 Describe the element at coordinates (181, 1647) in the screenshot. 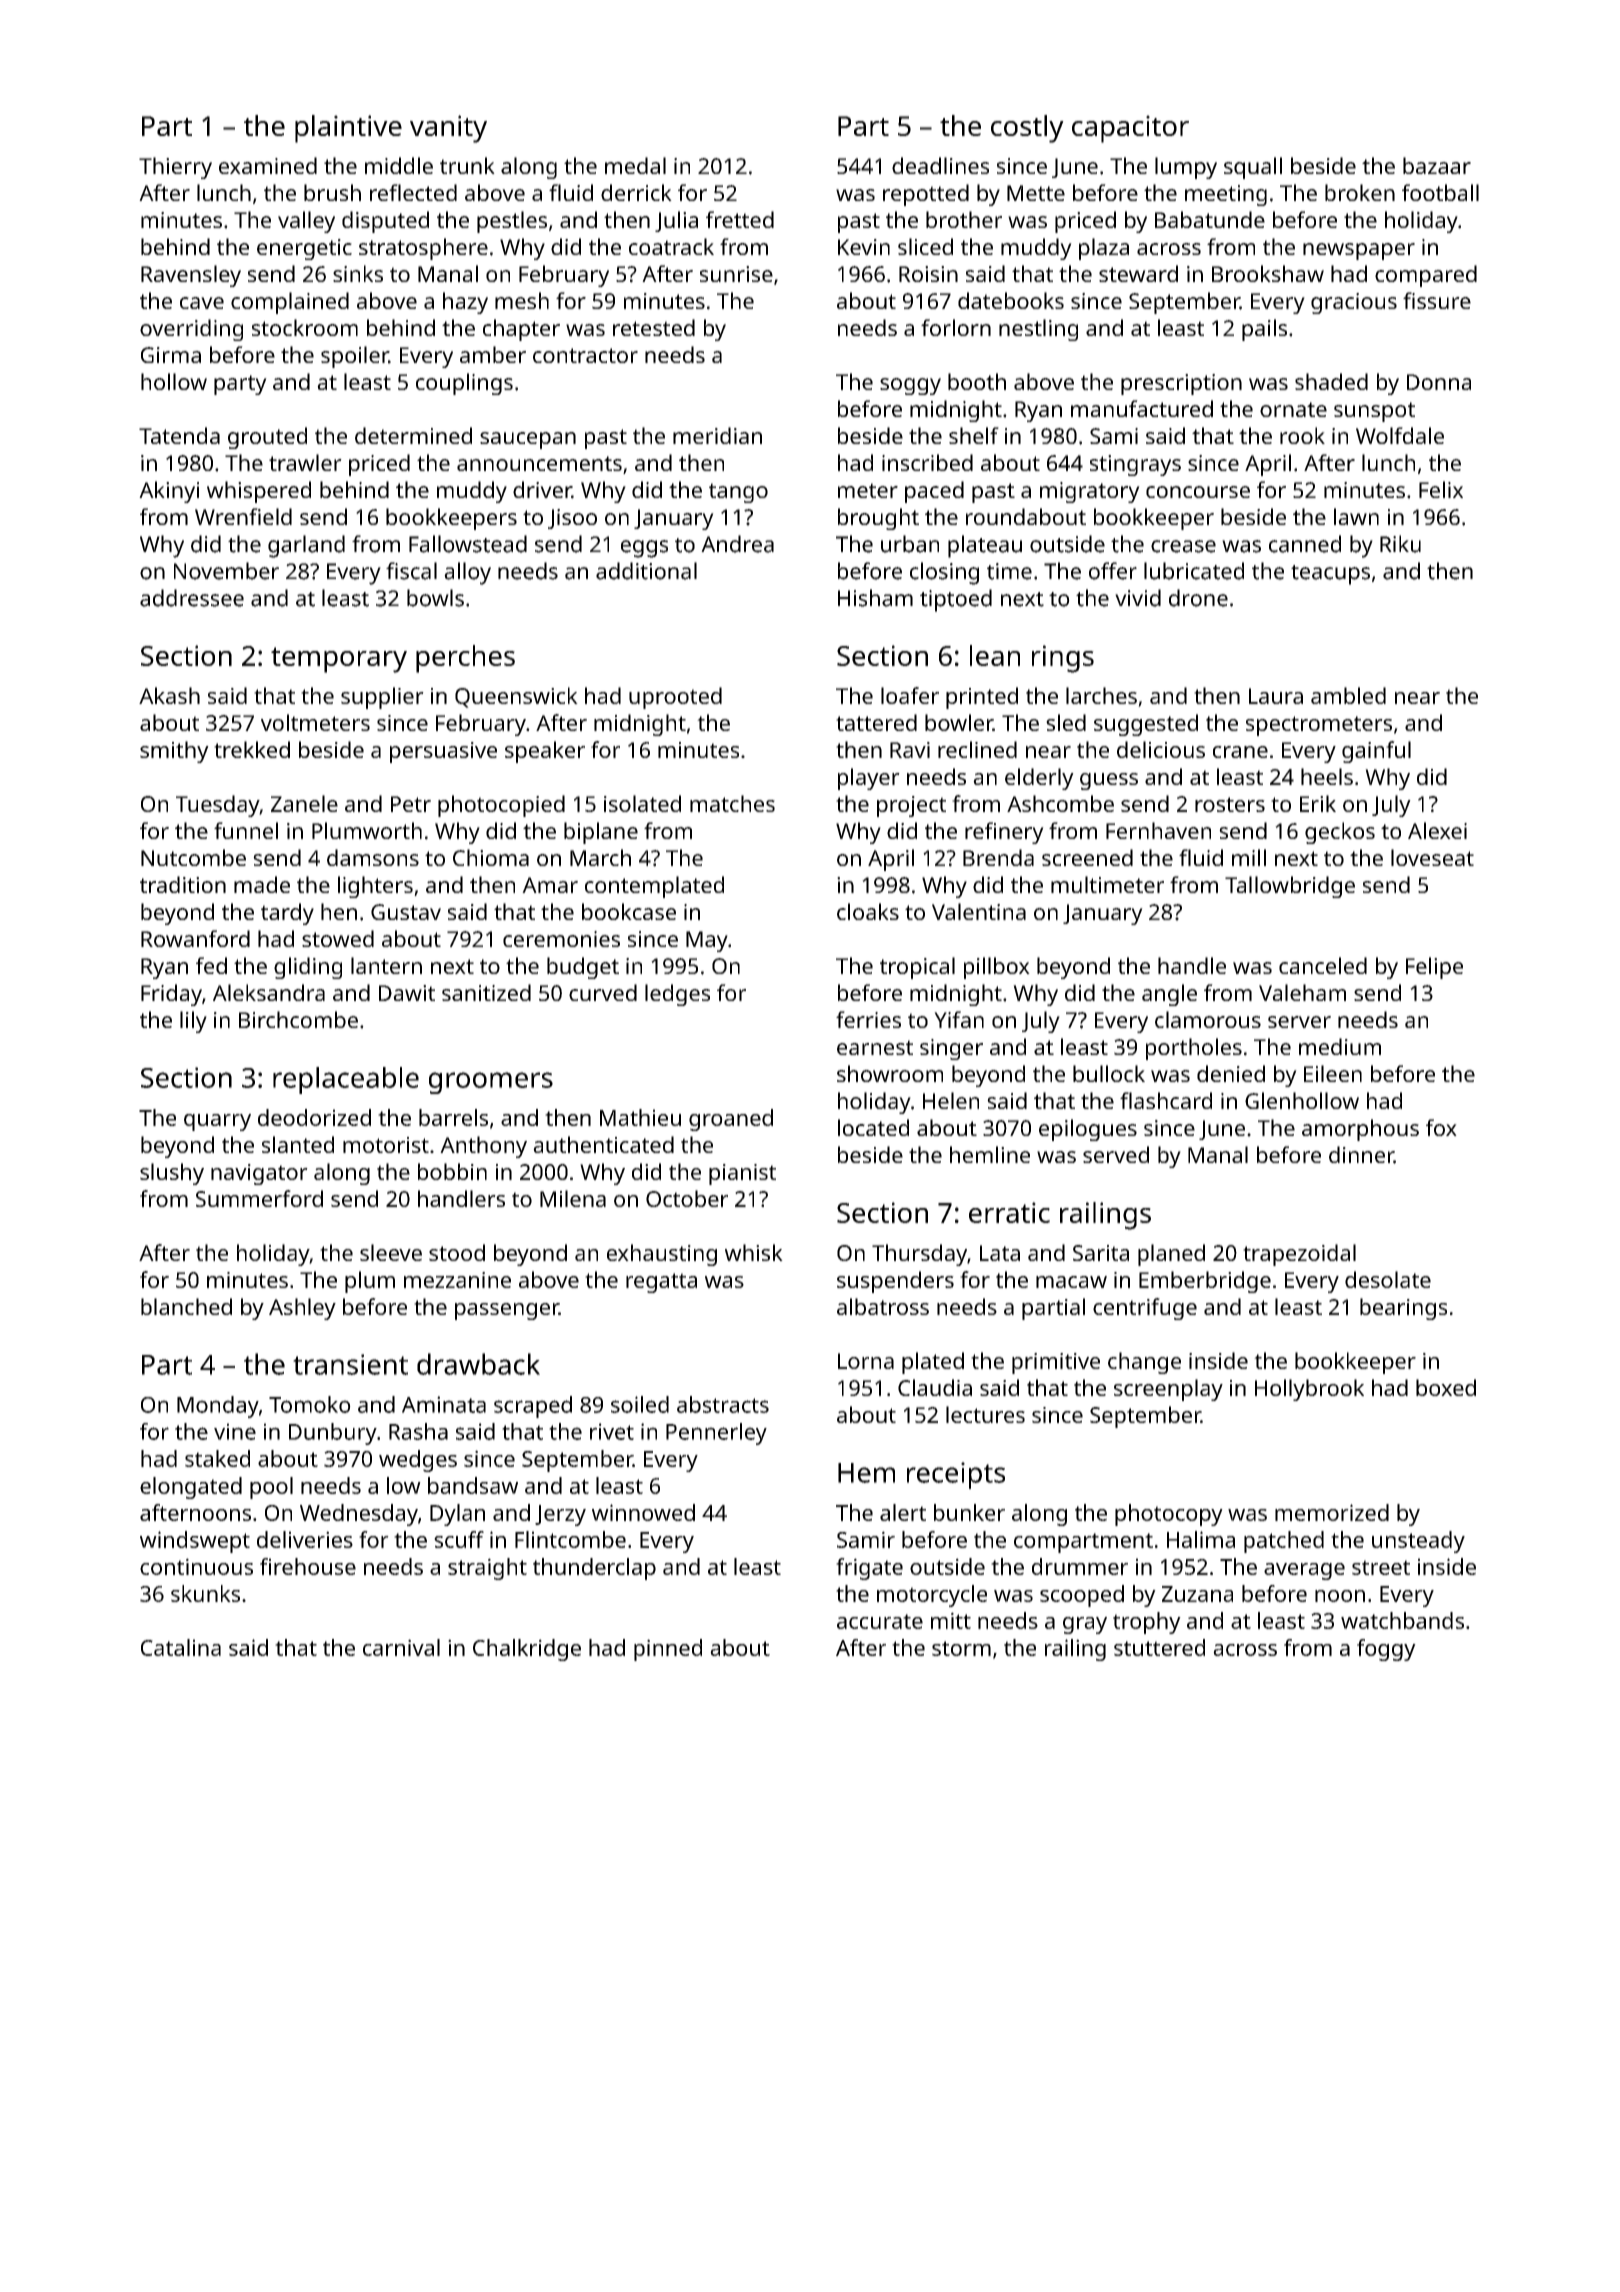

I see `Catalina` at that location.
